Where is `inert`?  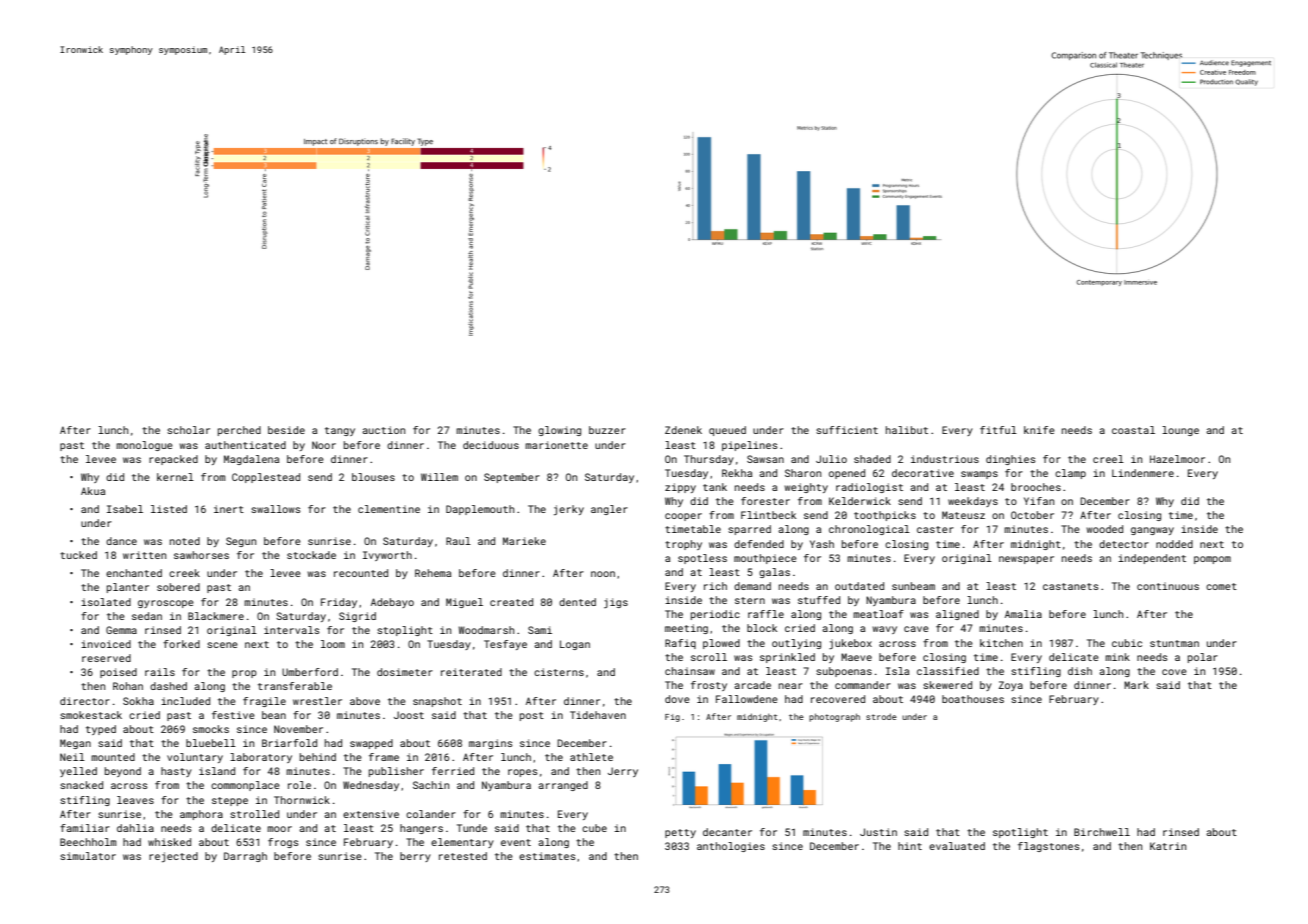 inert is located at coordinates (229, 509).
